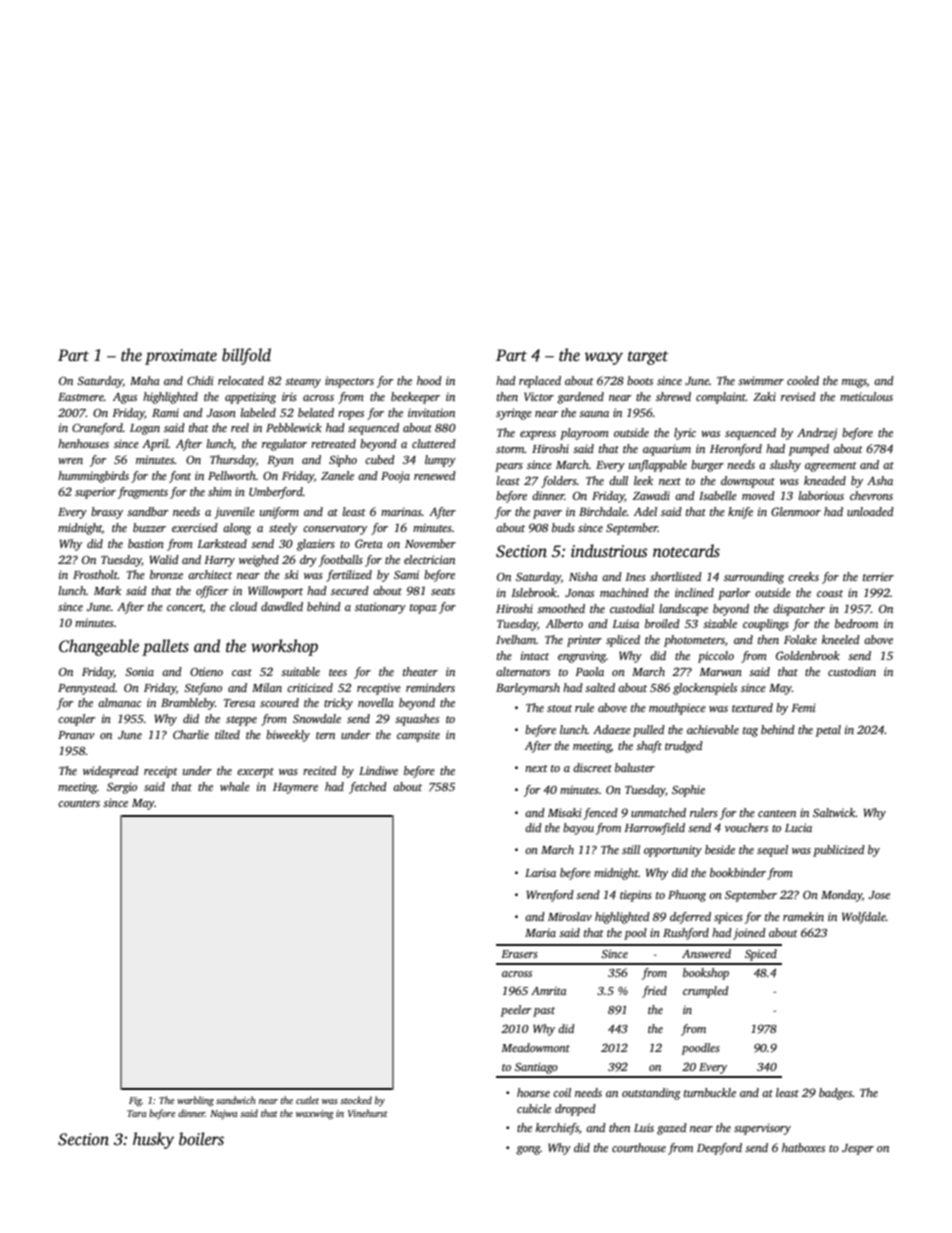 The width and height of the screenshot is (952, 1233). I want to click on dispatcher, so click(799, 610).
